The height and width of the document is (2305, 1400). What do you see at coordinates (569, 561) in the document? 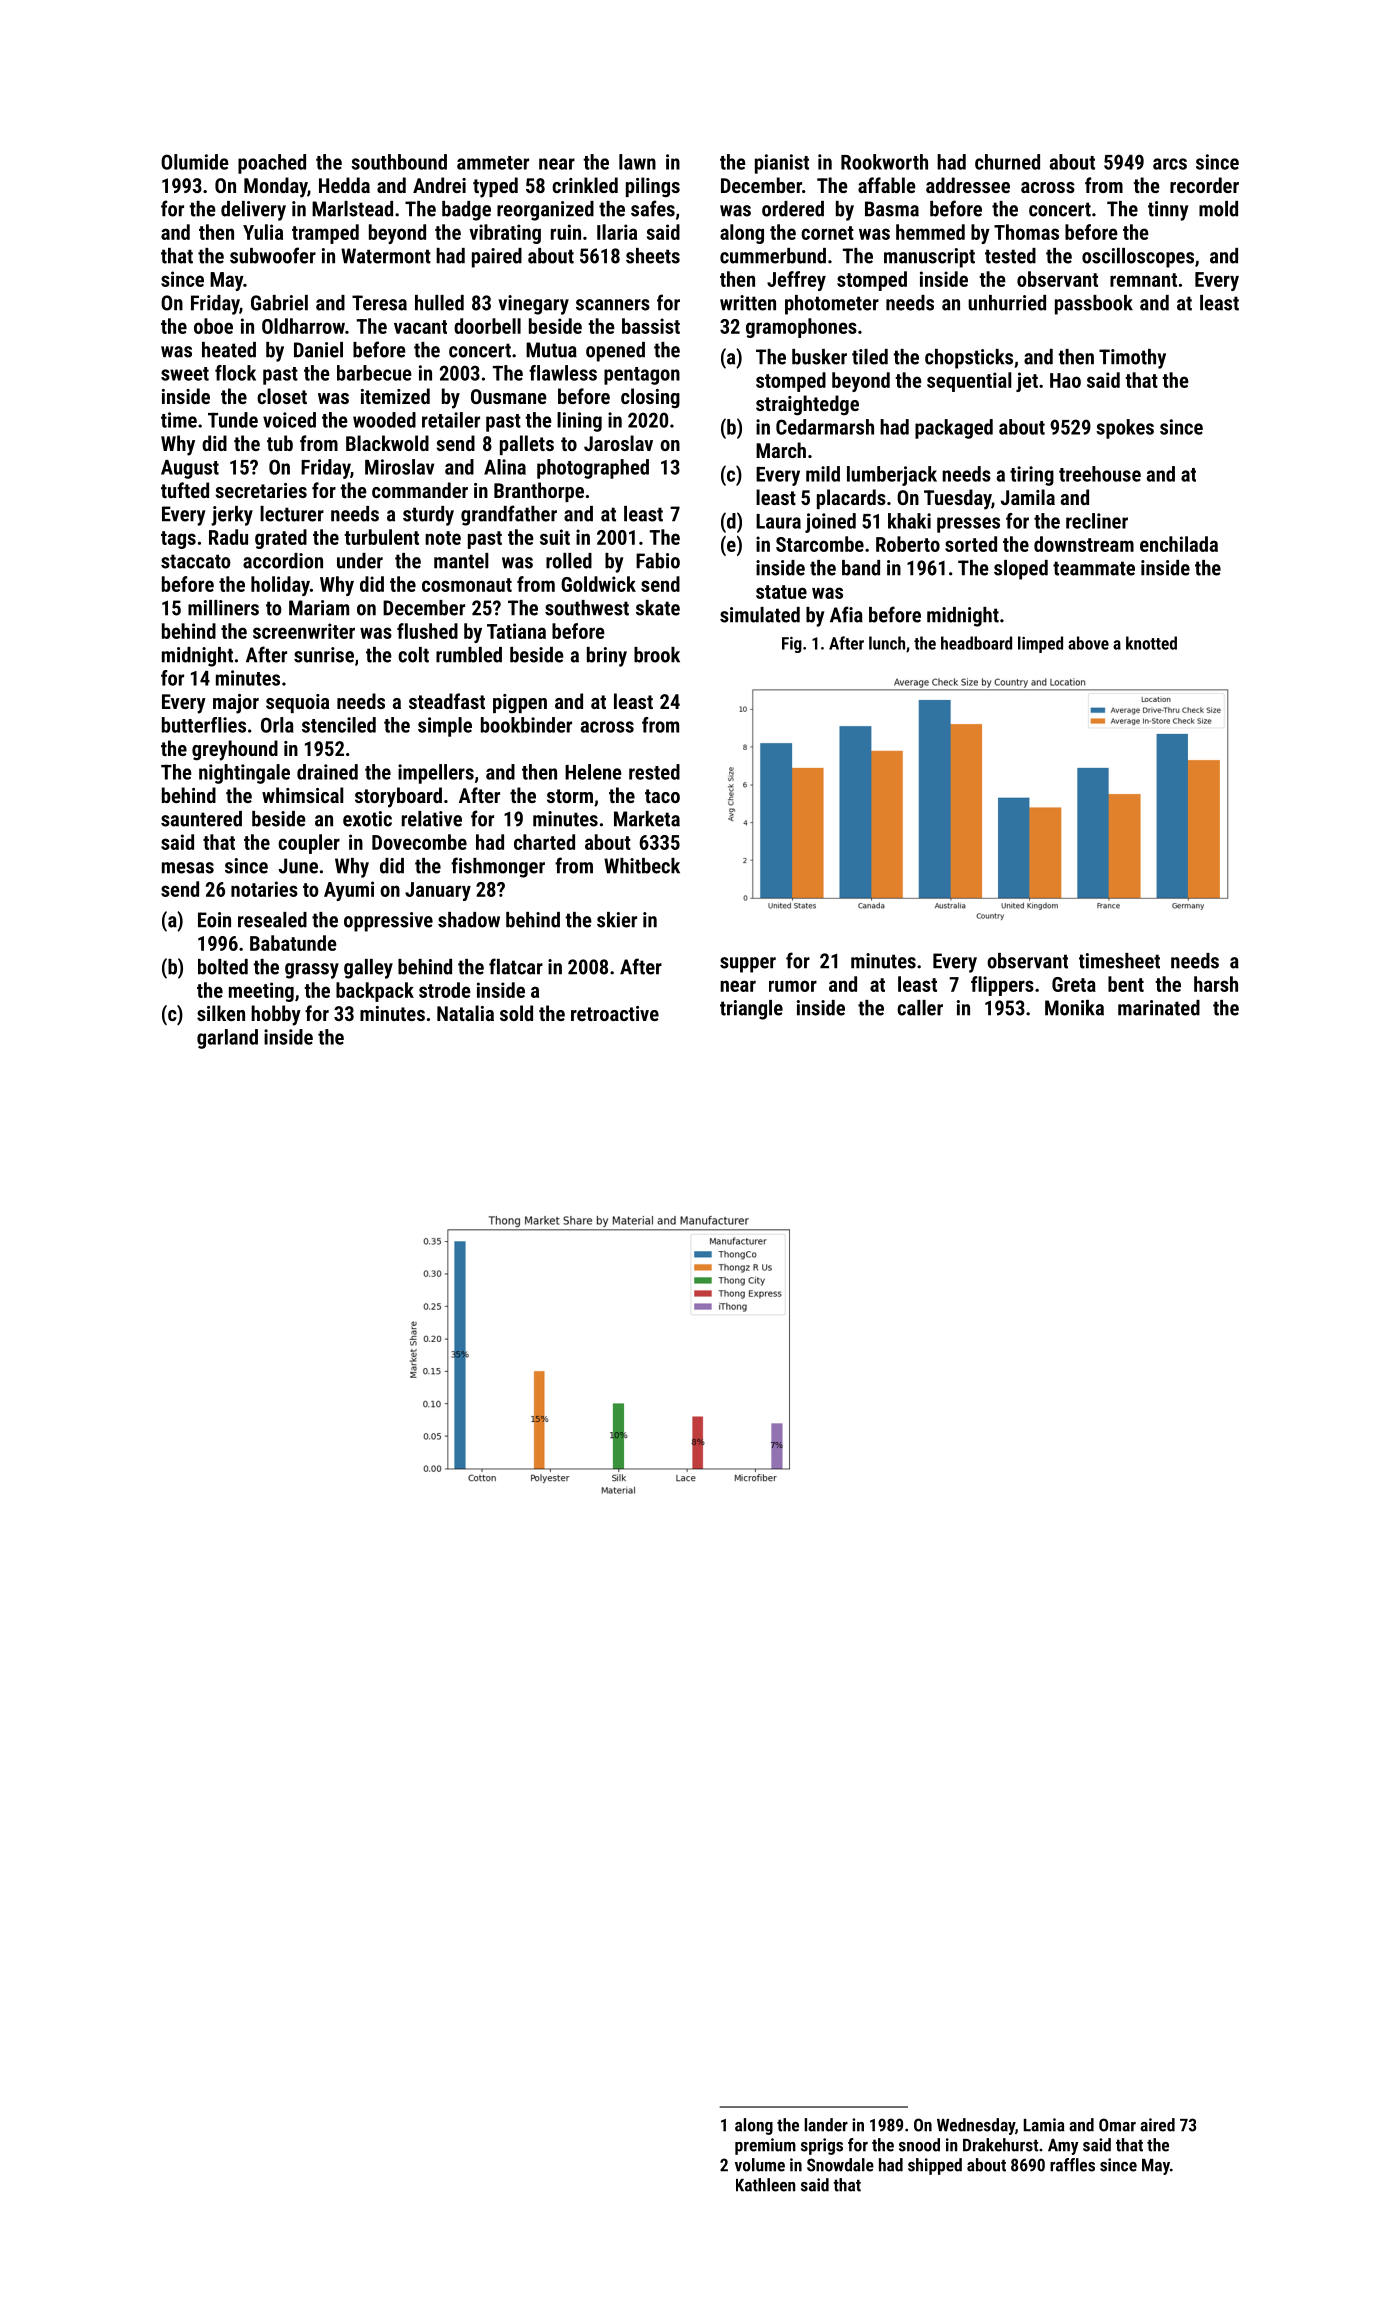
I see `rolled` at bounding box center [569, 561].
